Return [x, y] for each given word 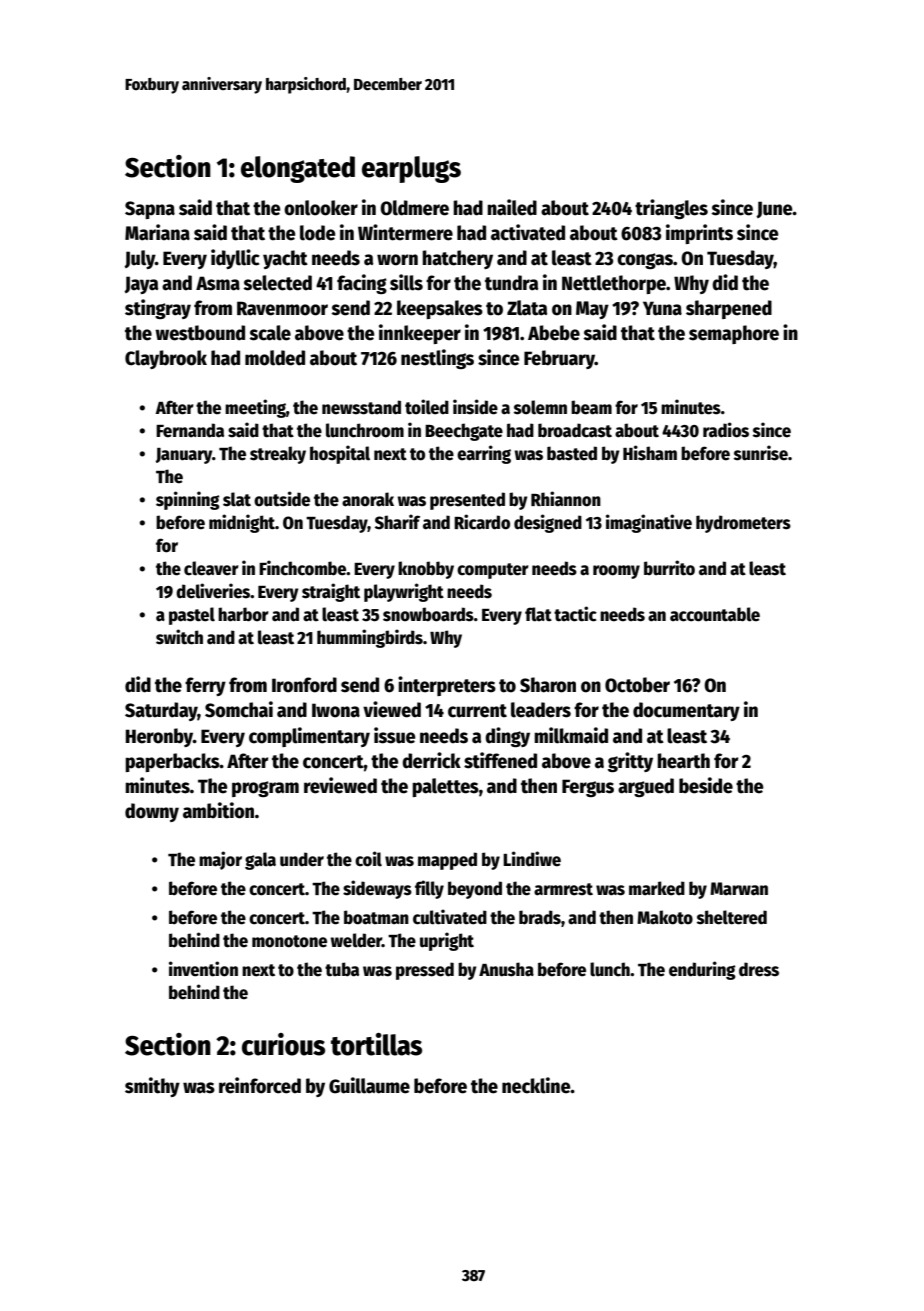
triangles [671, 209]
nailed [512, 207]
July [139, 259]
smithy [152, 1087]
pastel [192, 616]
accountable [715, 614]
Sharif [397, 522]
